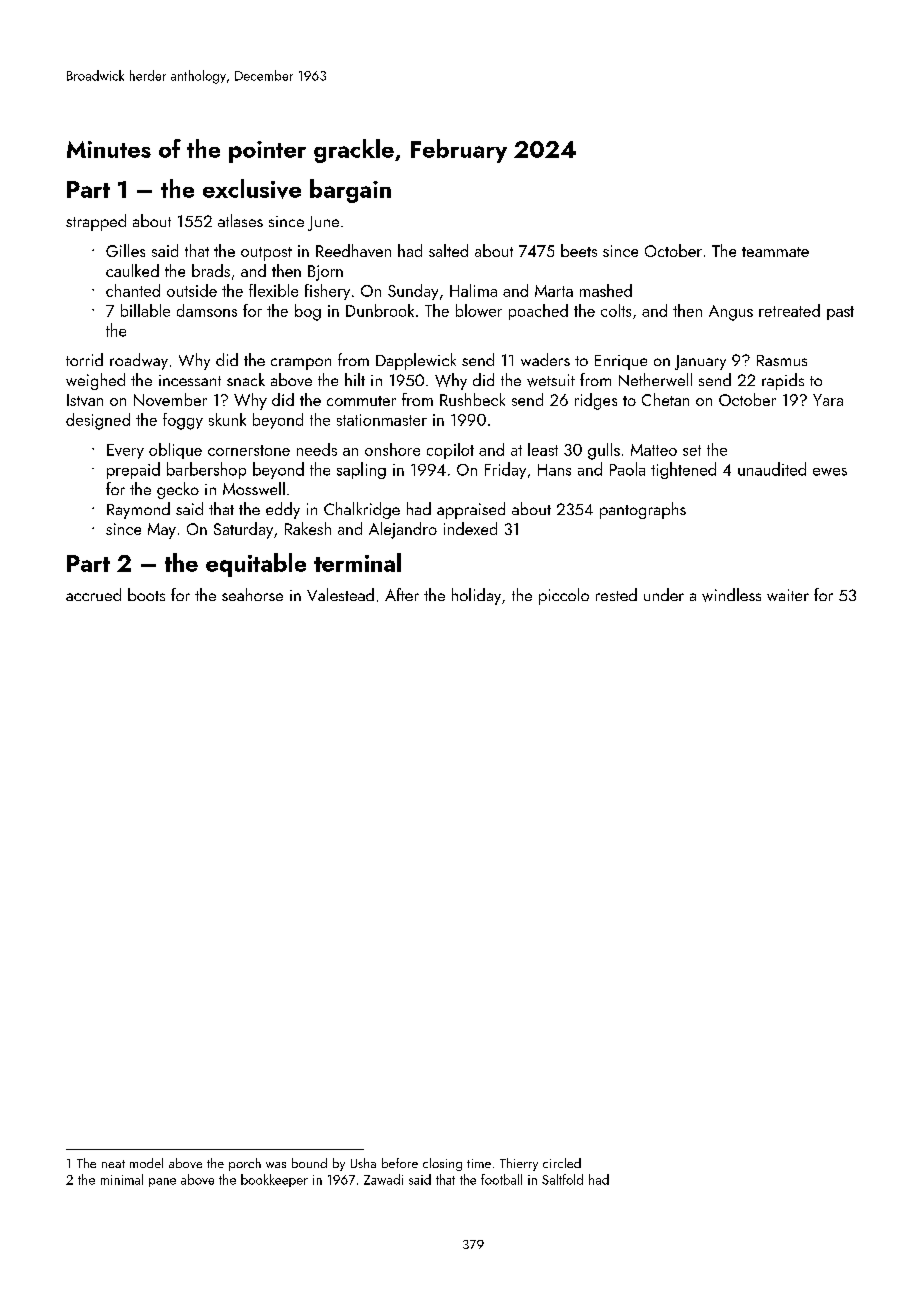  What do you see at coordinates (579, 250) in the image?
I see `beets` at bounding box center [579, 250].
